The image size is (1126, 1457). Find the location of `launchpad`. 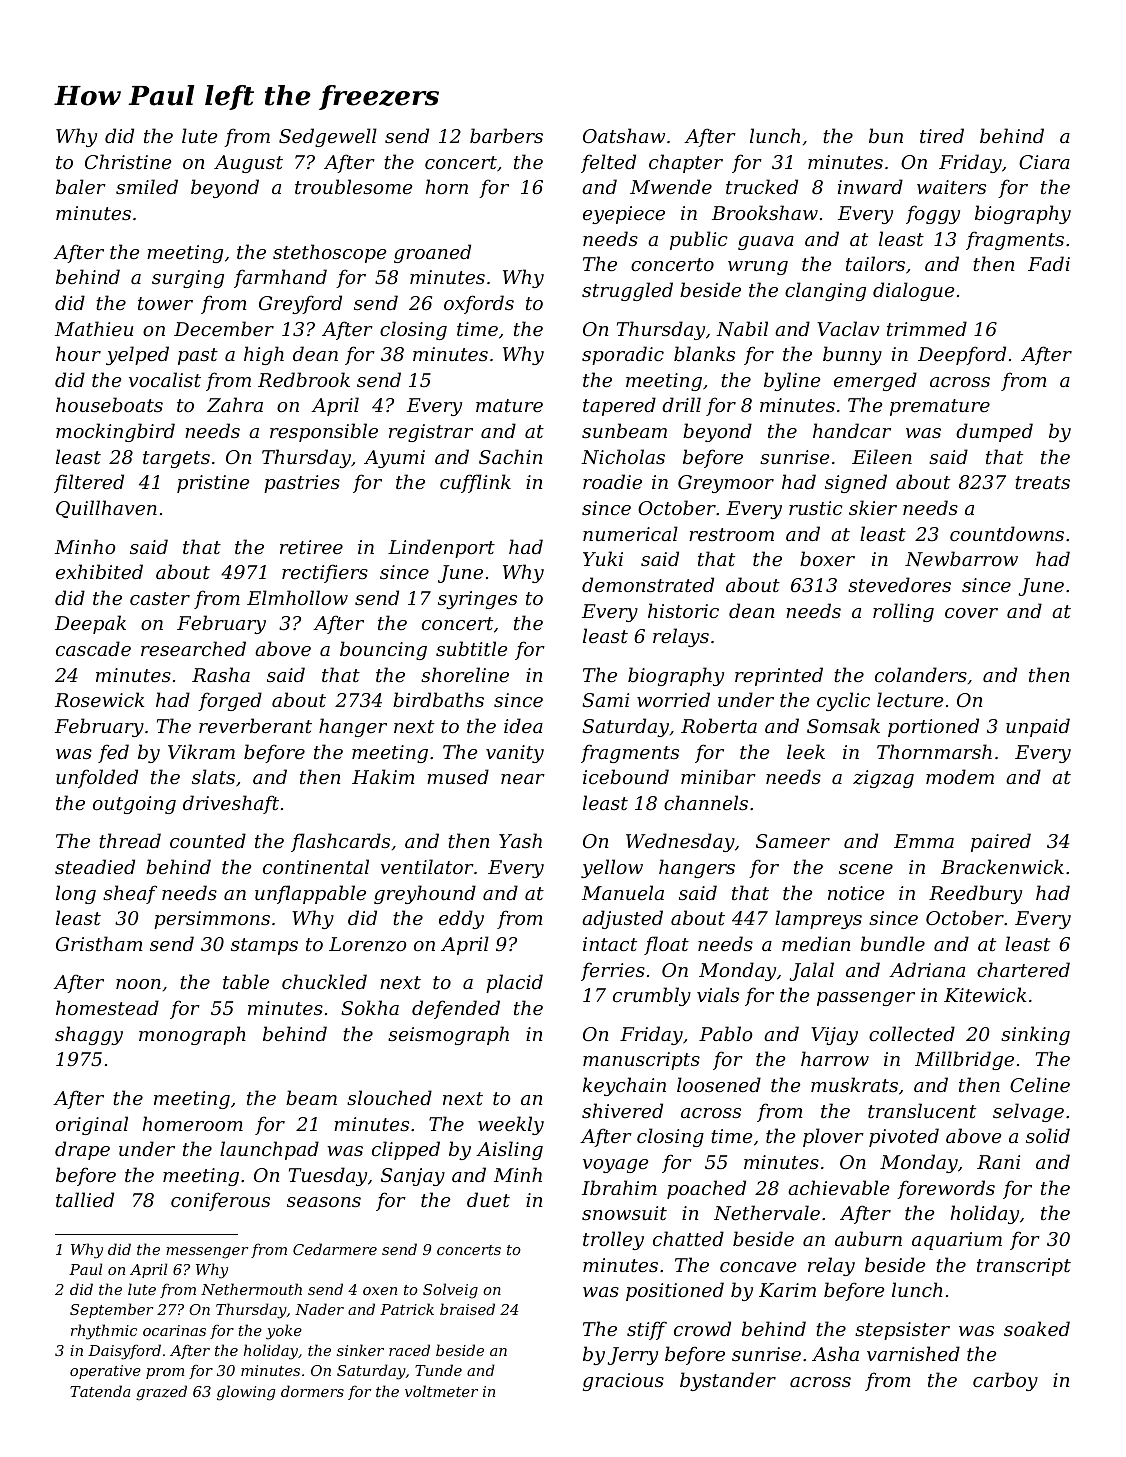

launchpad is located at coordinates (269, 1150).
